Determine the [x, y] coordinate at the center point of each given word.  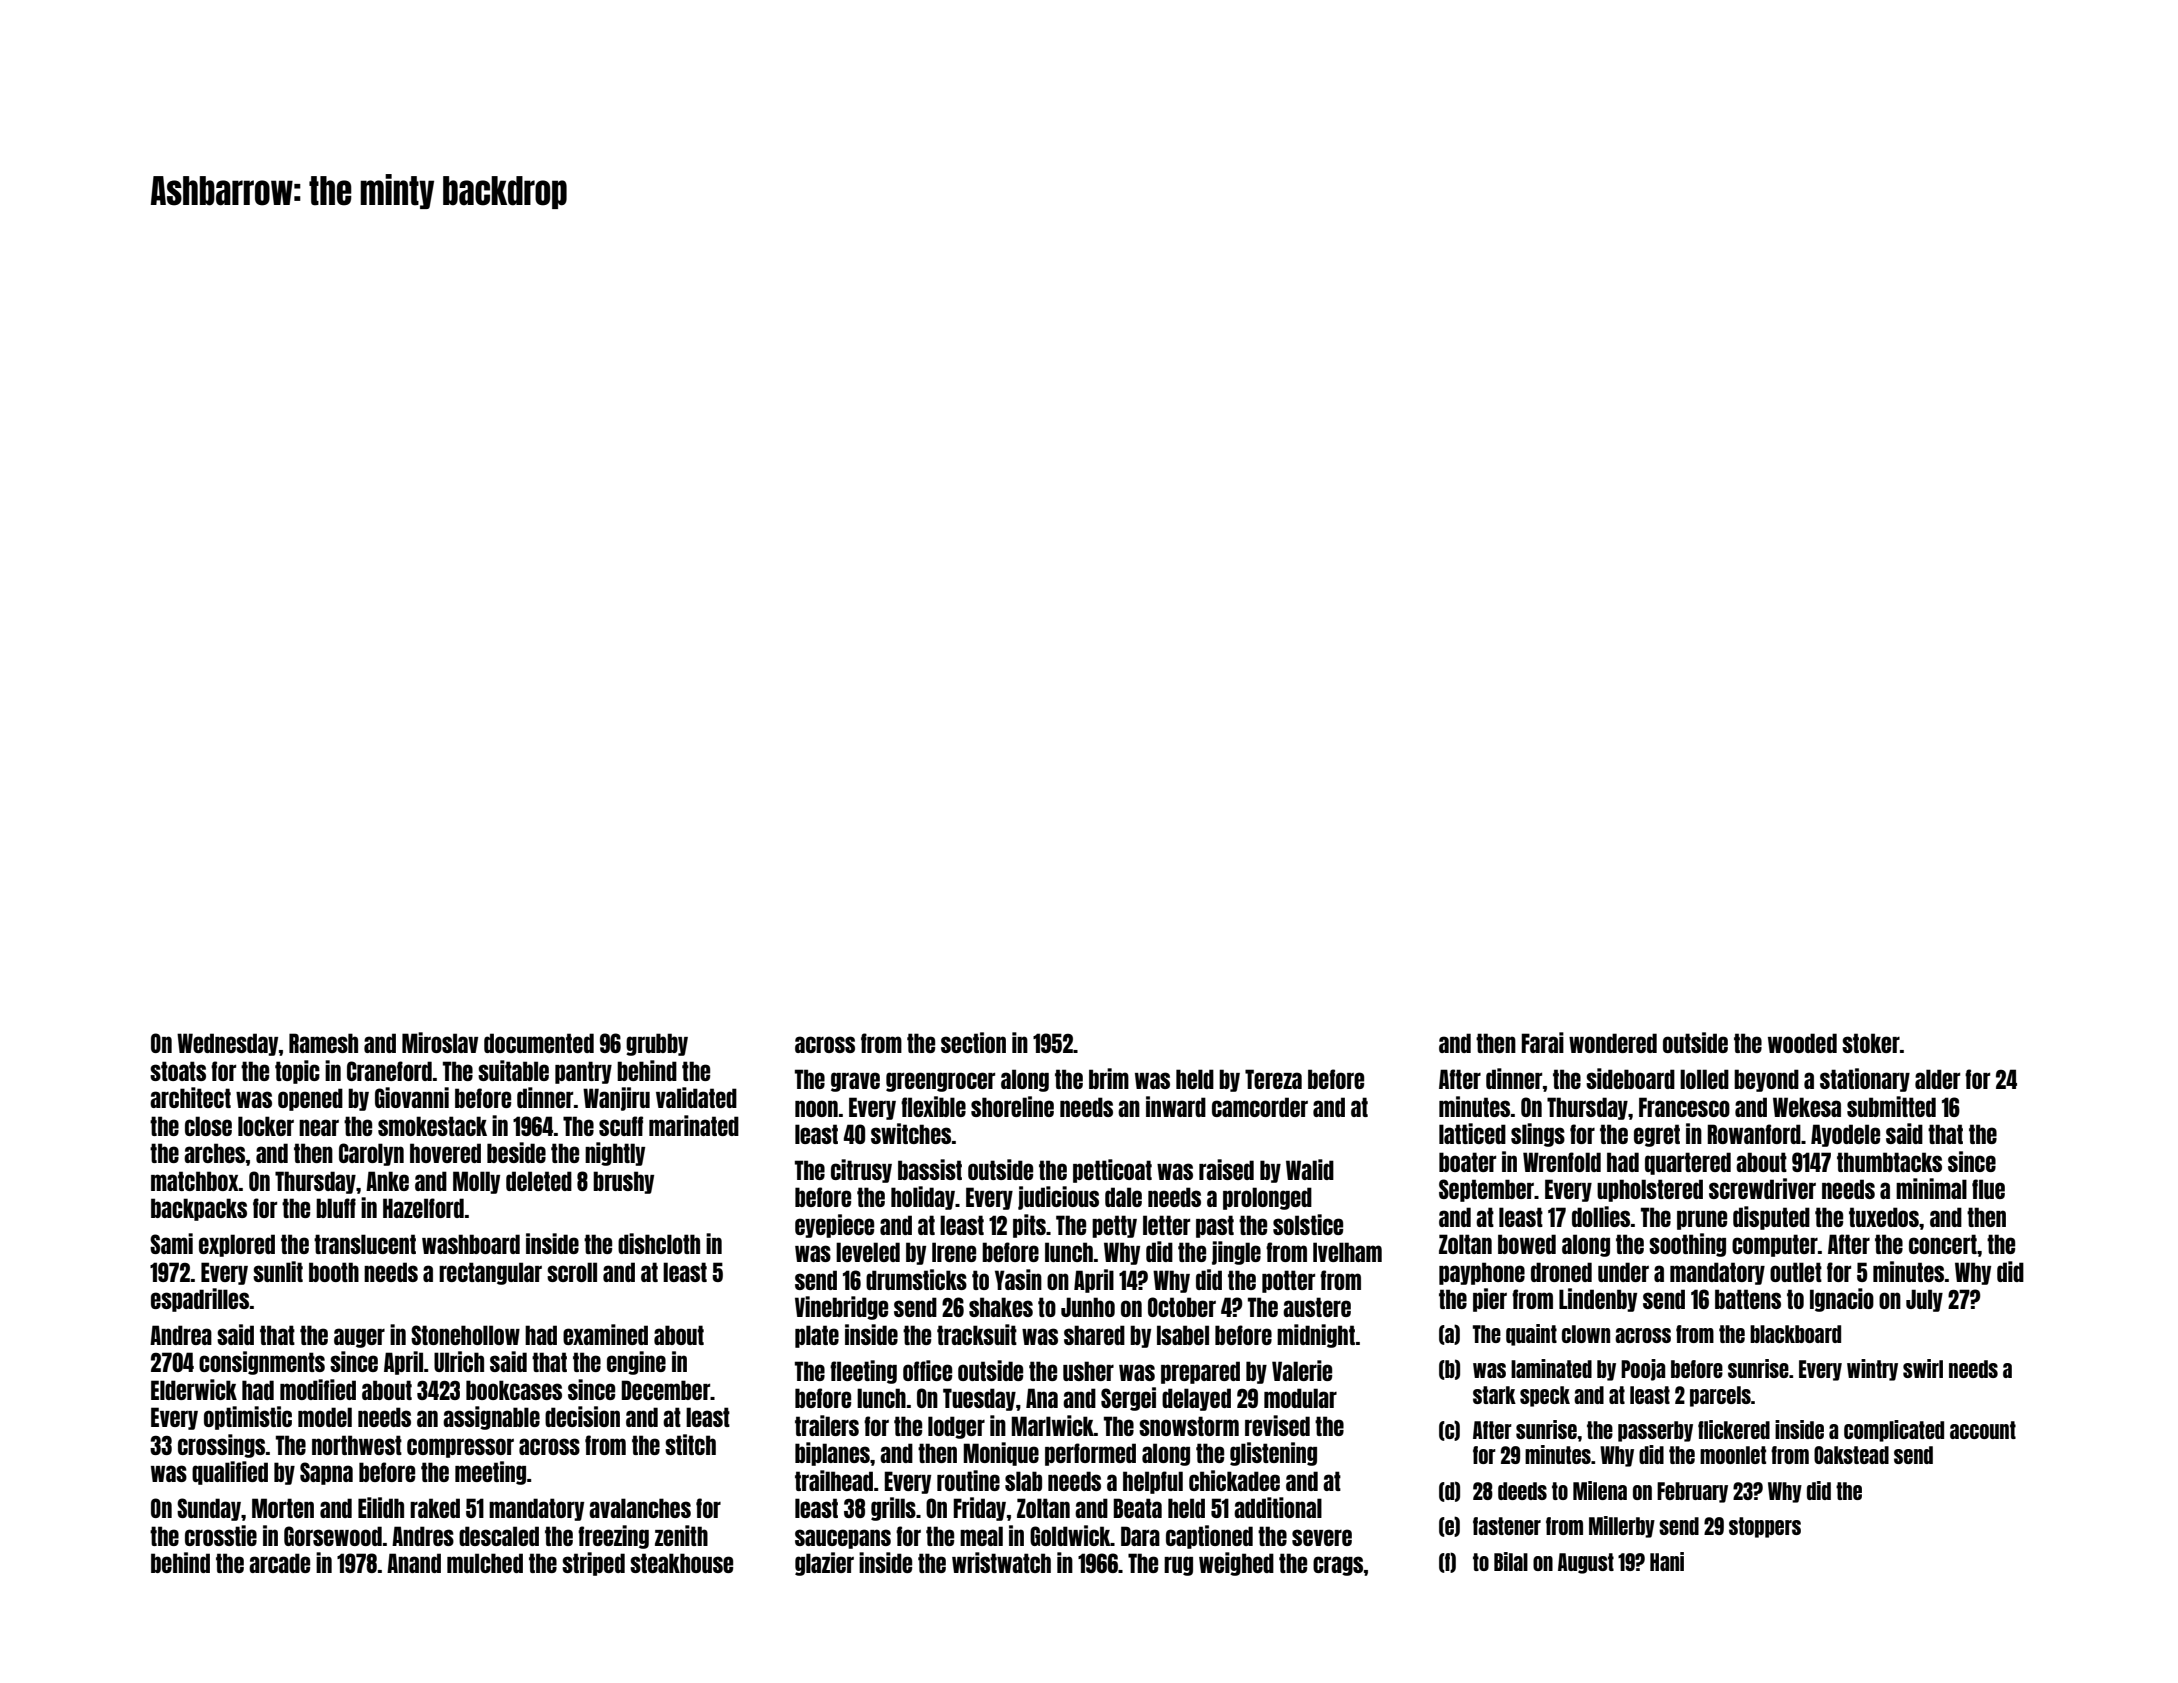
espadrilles [200, 1300]
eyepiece [834, 1226]
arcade [279, 1563]
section [973, 1042]
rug [1178, 1566]
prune [1702, 1220]
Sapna [326, 1473]
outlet [1796, 1272]
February [1692, 1492]
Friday [979, 1509]
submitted [1891, 1106]
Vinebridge [841, 1308]
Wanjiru [616, 1099]
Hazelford [423, 1208]
